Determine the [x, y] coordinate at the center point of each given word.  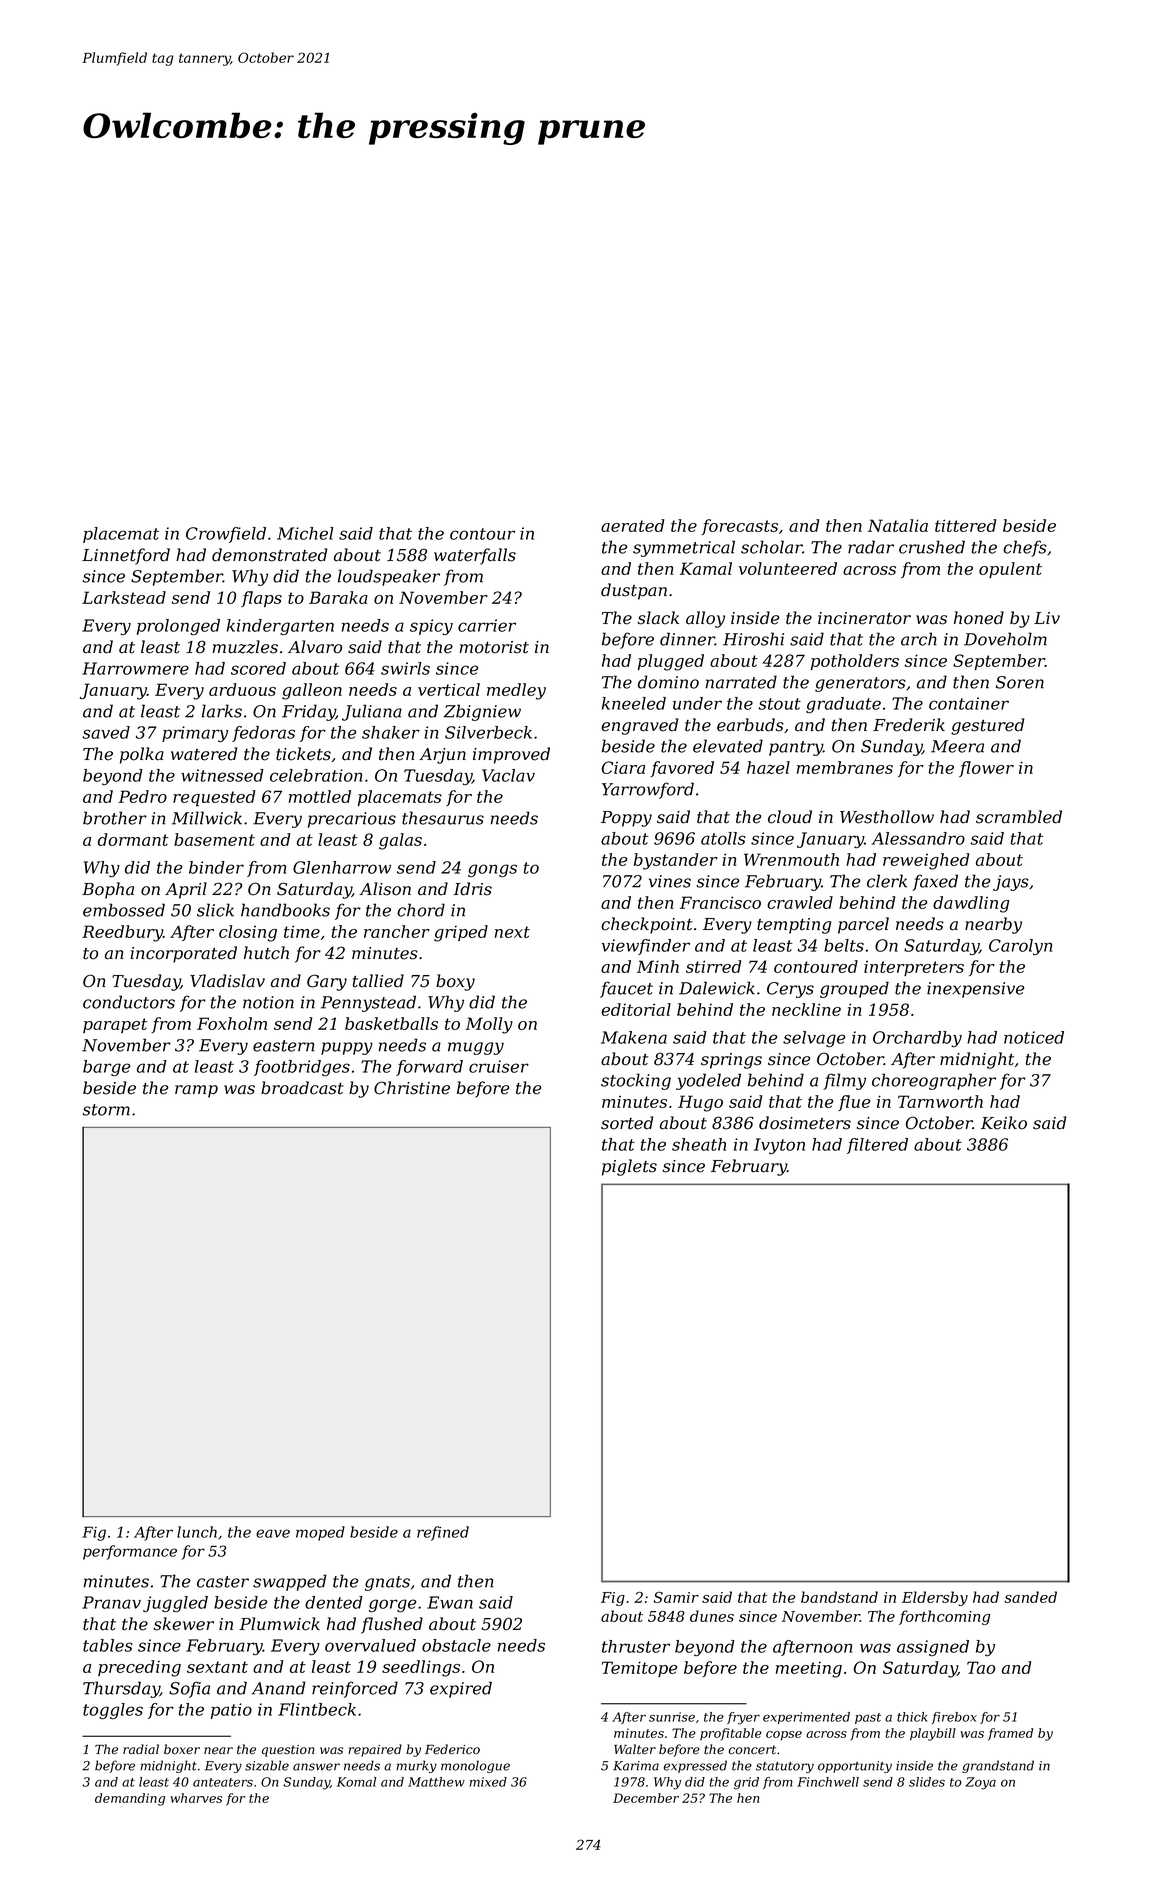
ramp [196, 1091]
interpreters [914, 968]
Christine [412, 1088]
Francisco [720, 902]
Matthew [436, 1782]
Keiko [1004, 1123]
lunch [197, 1532]
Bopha [108, 890]
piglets [629, 1167]
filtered [877, 1146]
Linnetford [126, 556]
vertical [449, 689]
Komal [356, 1782]
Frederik [909, 725]
